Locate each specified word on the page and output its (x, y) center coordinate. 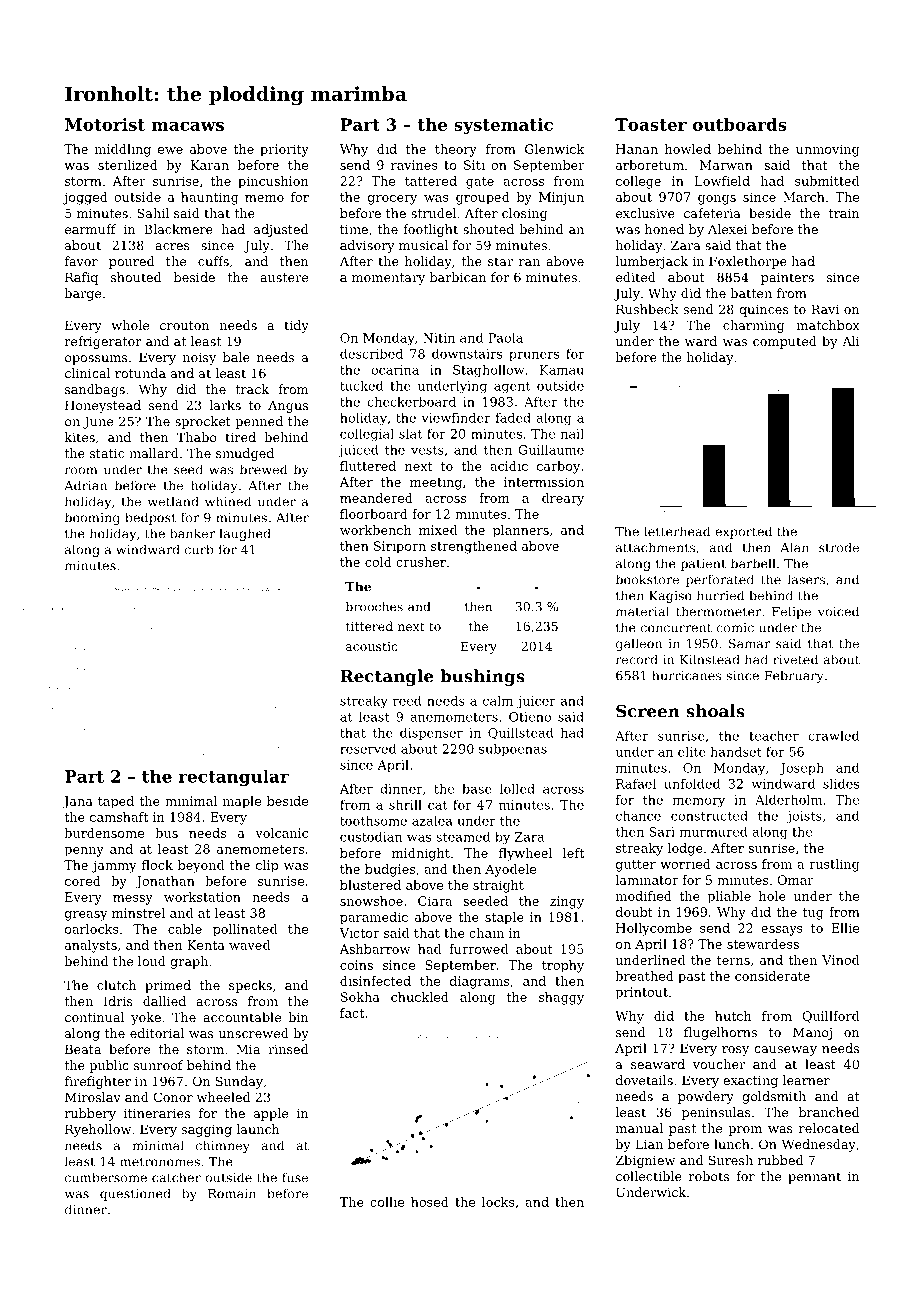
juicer (536, 702)
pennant (814, 1178)
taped (116, 802)
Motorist (105, 124)
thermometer (718, 611)
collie (387, 1202)
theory (456, 150)
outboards (740, 124)
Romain (232, 1194)
